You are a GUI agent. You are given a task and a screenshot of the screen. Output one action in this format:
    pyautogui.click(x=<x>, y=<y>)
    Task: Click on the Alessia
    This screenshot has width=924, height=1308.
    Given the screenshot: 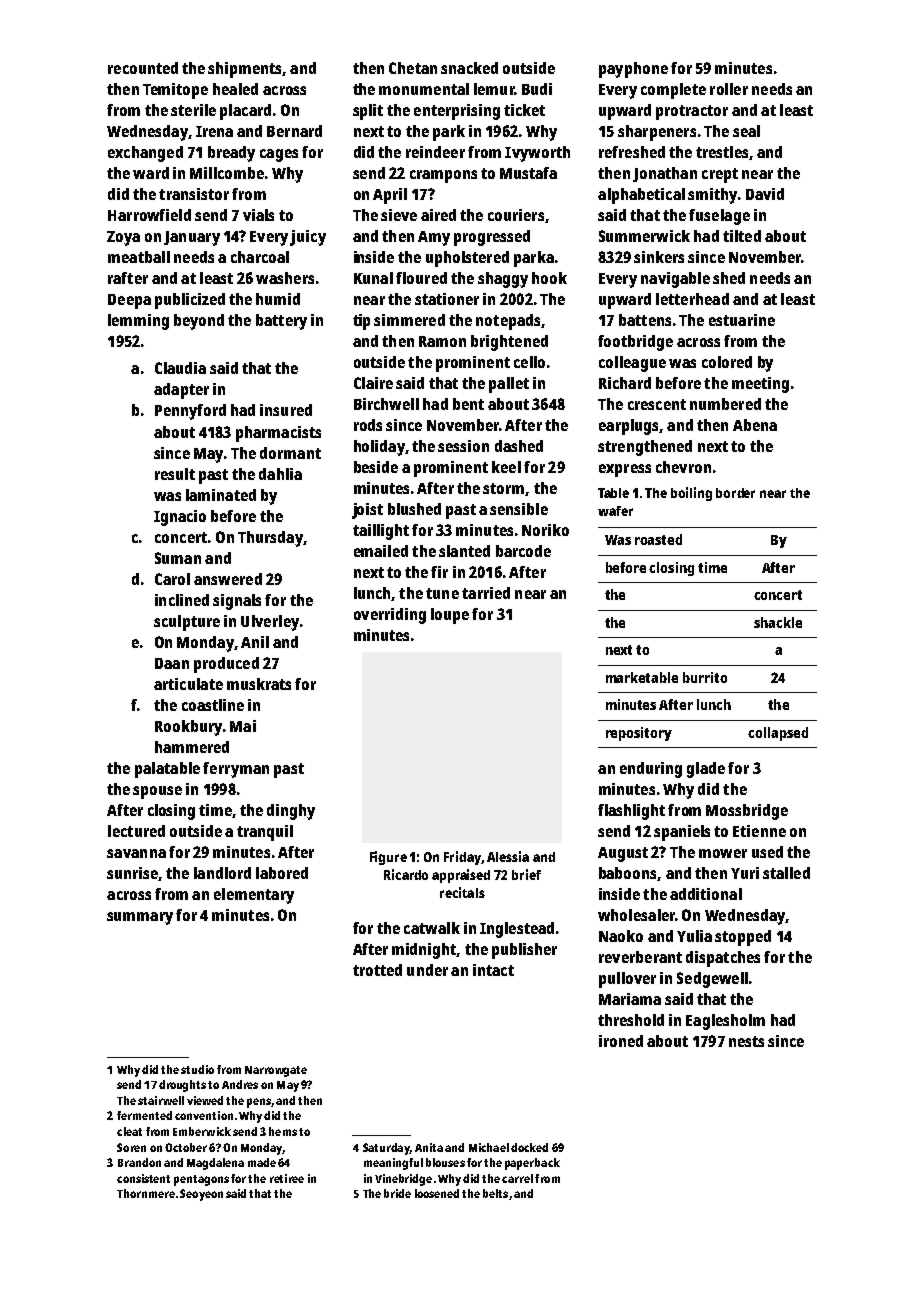 What is the action you would take?
    pyautogui.click(x=508, y=856)
